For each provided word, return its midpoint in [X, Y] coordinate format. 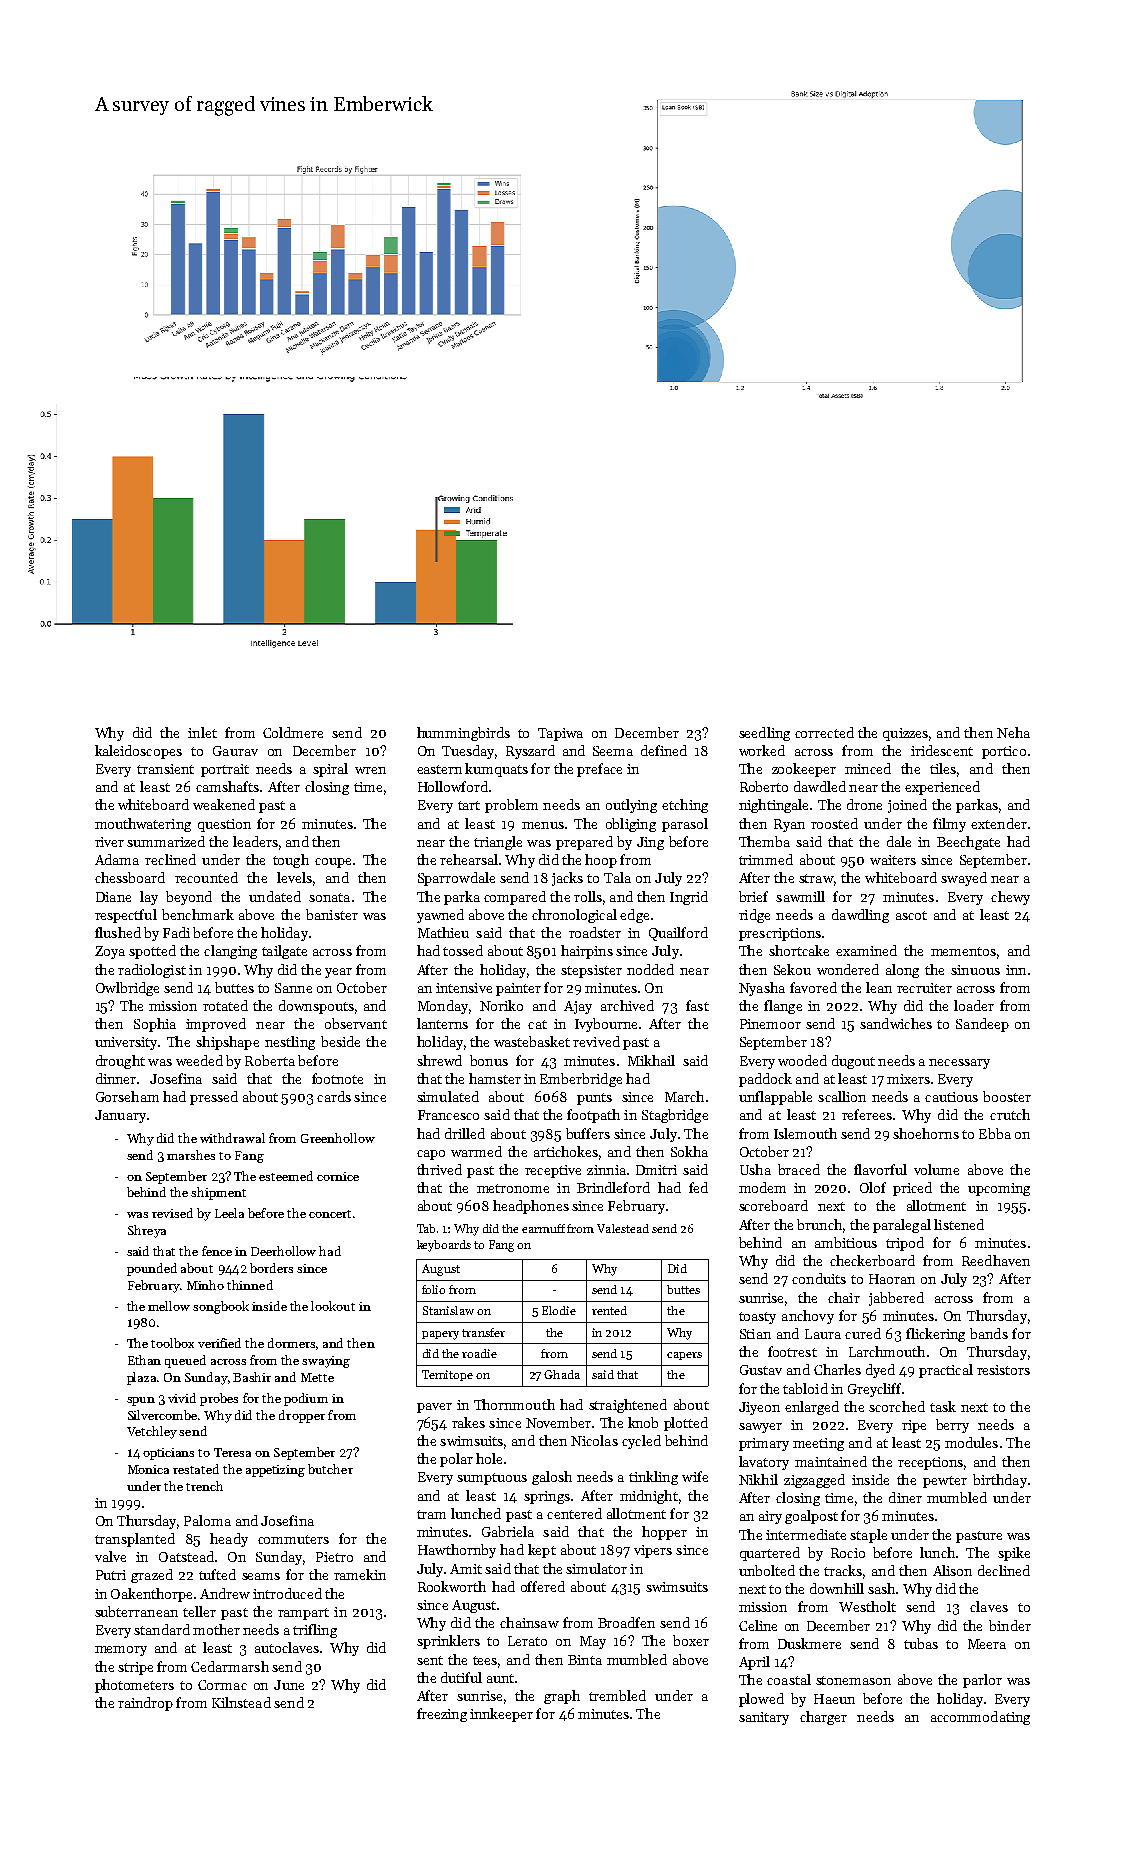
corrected [824, 732]
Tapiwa [560, 734]
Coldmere [293, 732]
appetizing [275, 1471]
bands [989, 1333]
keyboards [444, 1246]
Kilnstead [241, 1702]
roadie [479, 1353]
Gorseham [127, 1096]
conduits [819, 1278]
